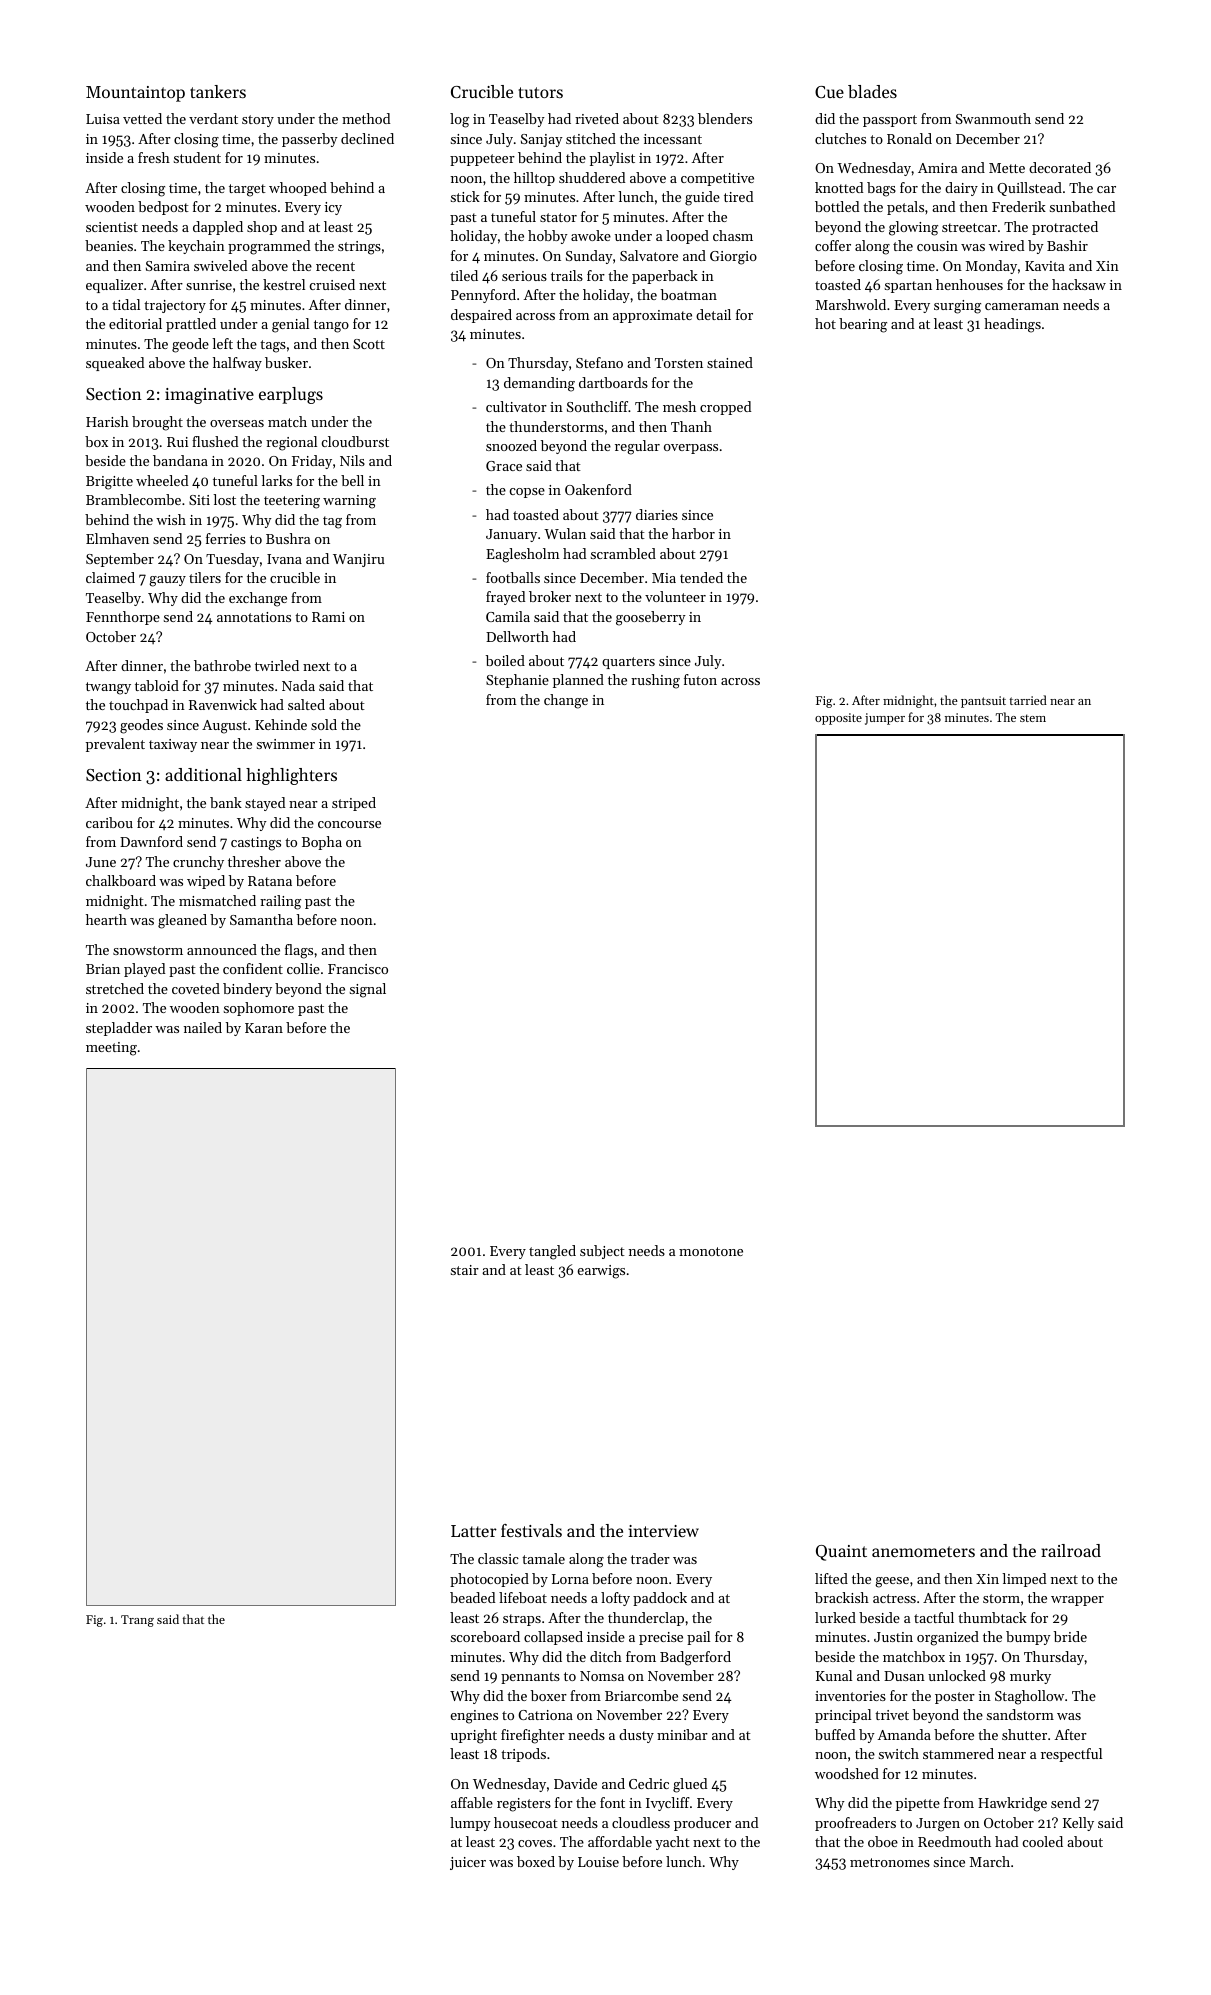  What do you see at coordinates (115, 364) in the image?
I see `squeaked` at bounding box center [115, 364].
